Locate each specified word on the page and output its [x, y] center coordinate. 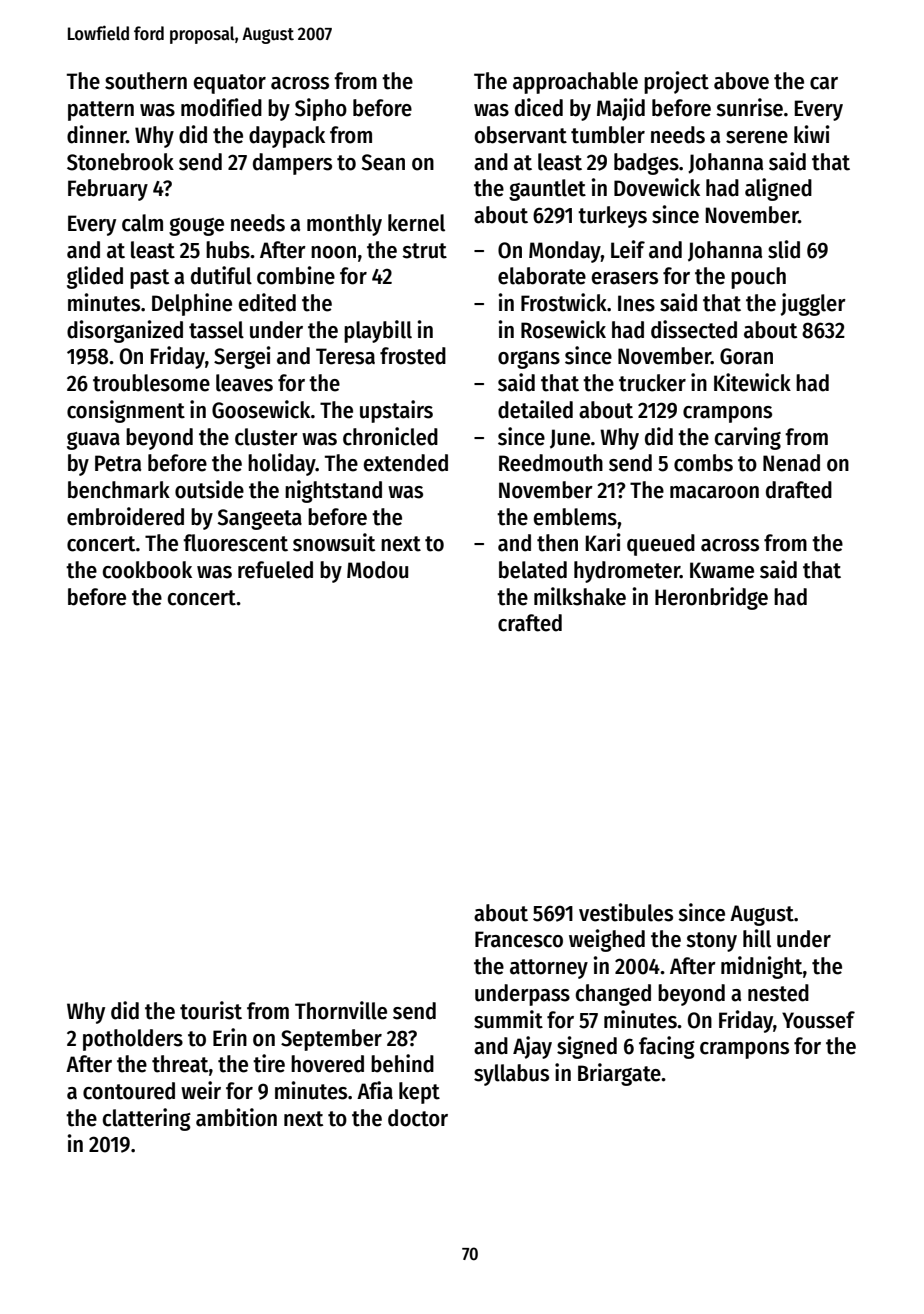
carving [748, 438]
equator [230, 84]
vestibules [626, 912]
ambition [236, 1117]
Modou [377, 570]
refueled [275, 570]
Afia [375, 1090]
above [741, 81]
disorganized [125, 331]
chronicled [390, 436]
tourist [211, 1010]
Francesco [519, 939]
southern [146, 81]
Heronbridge [711, 598]
